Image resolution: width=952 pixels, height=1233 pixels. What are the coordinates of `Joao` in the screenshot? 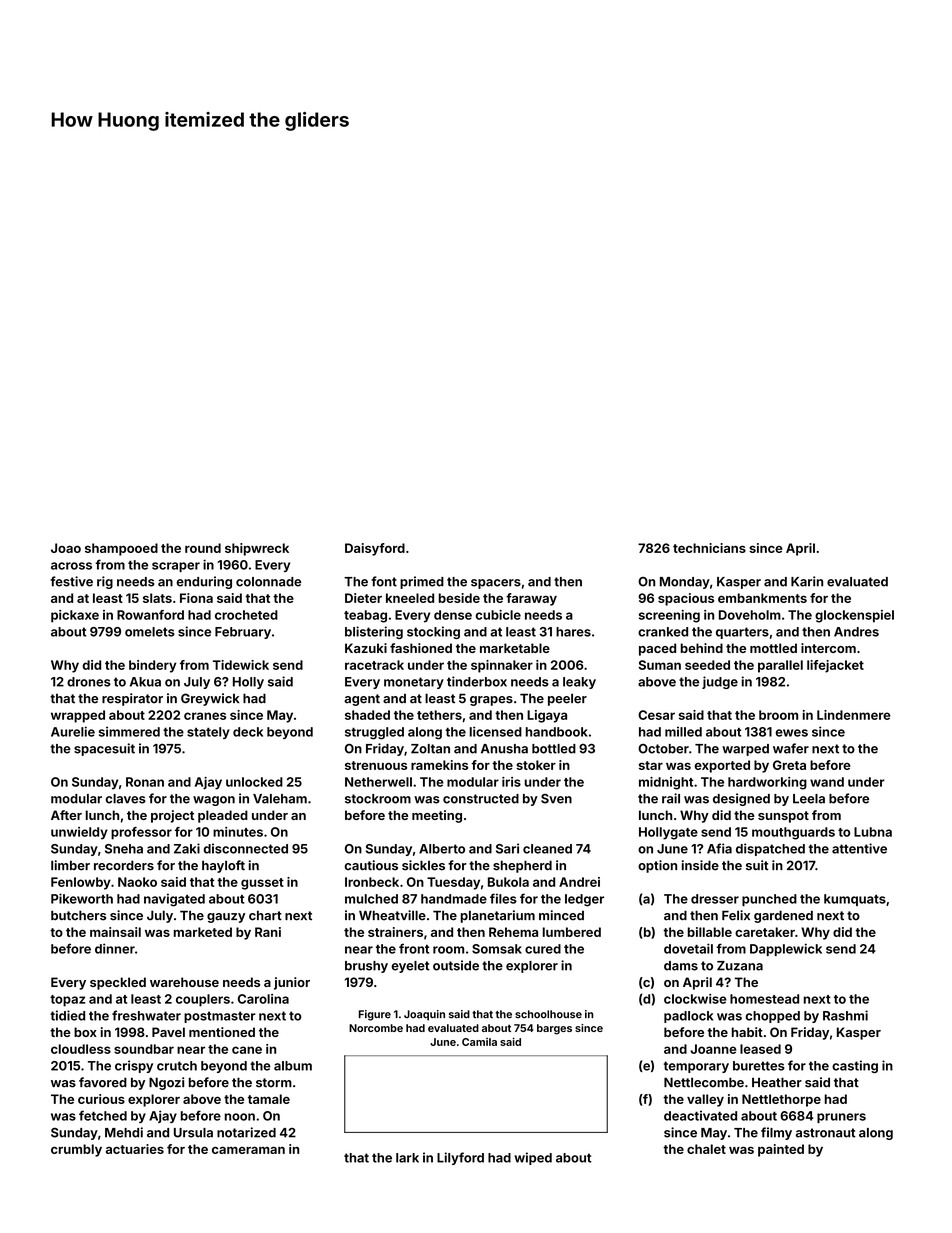 It's located at (66, 548).
